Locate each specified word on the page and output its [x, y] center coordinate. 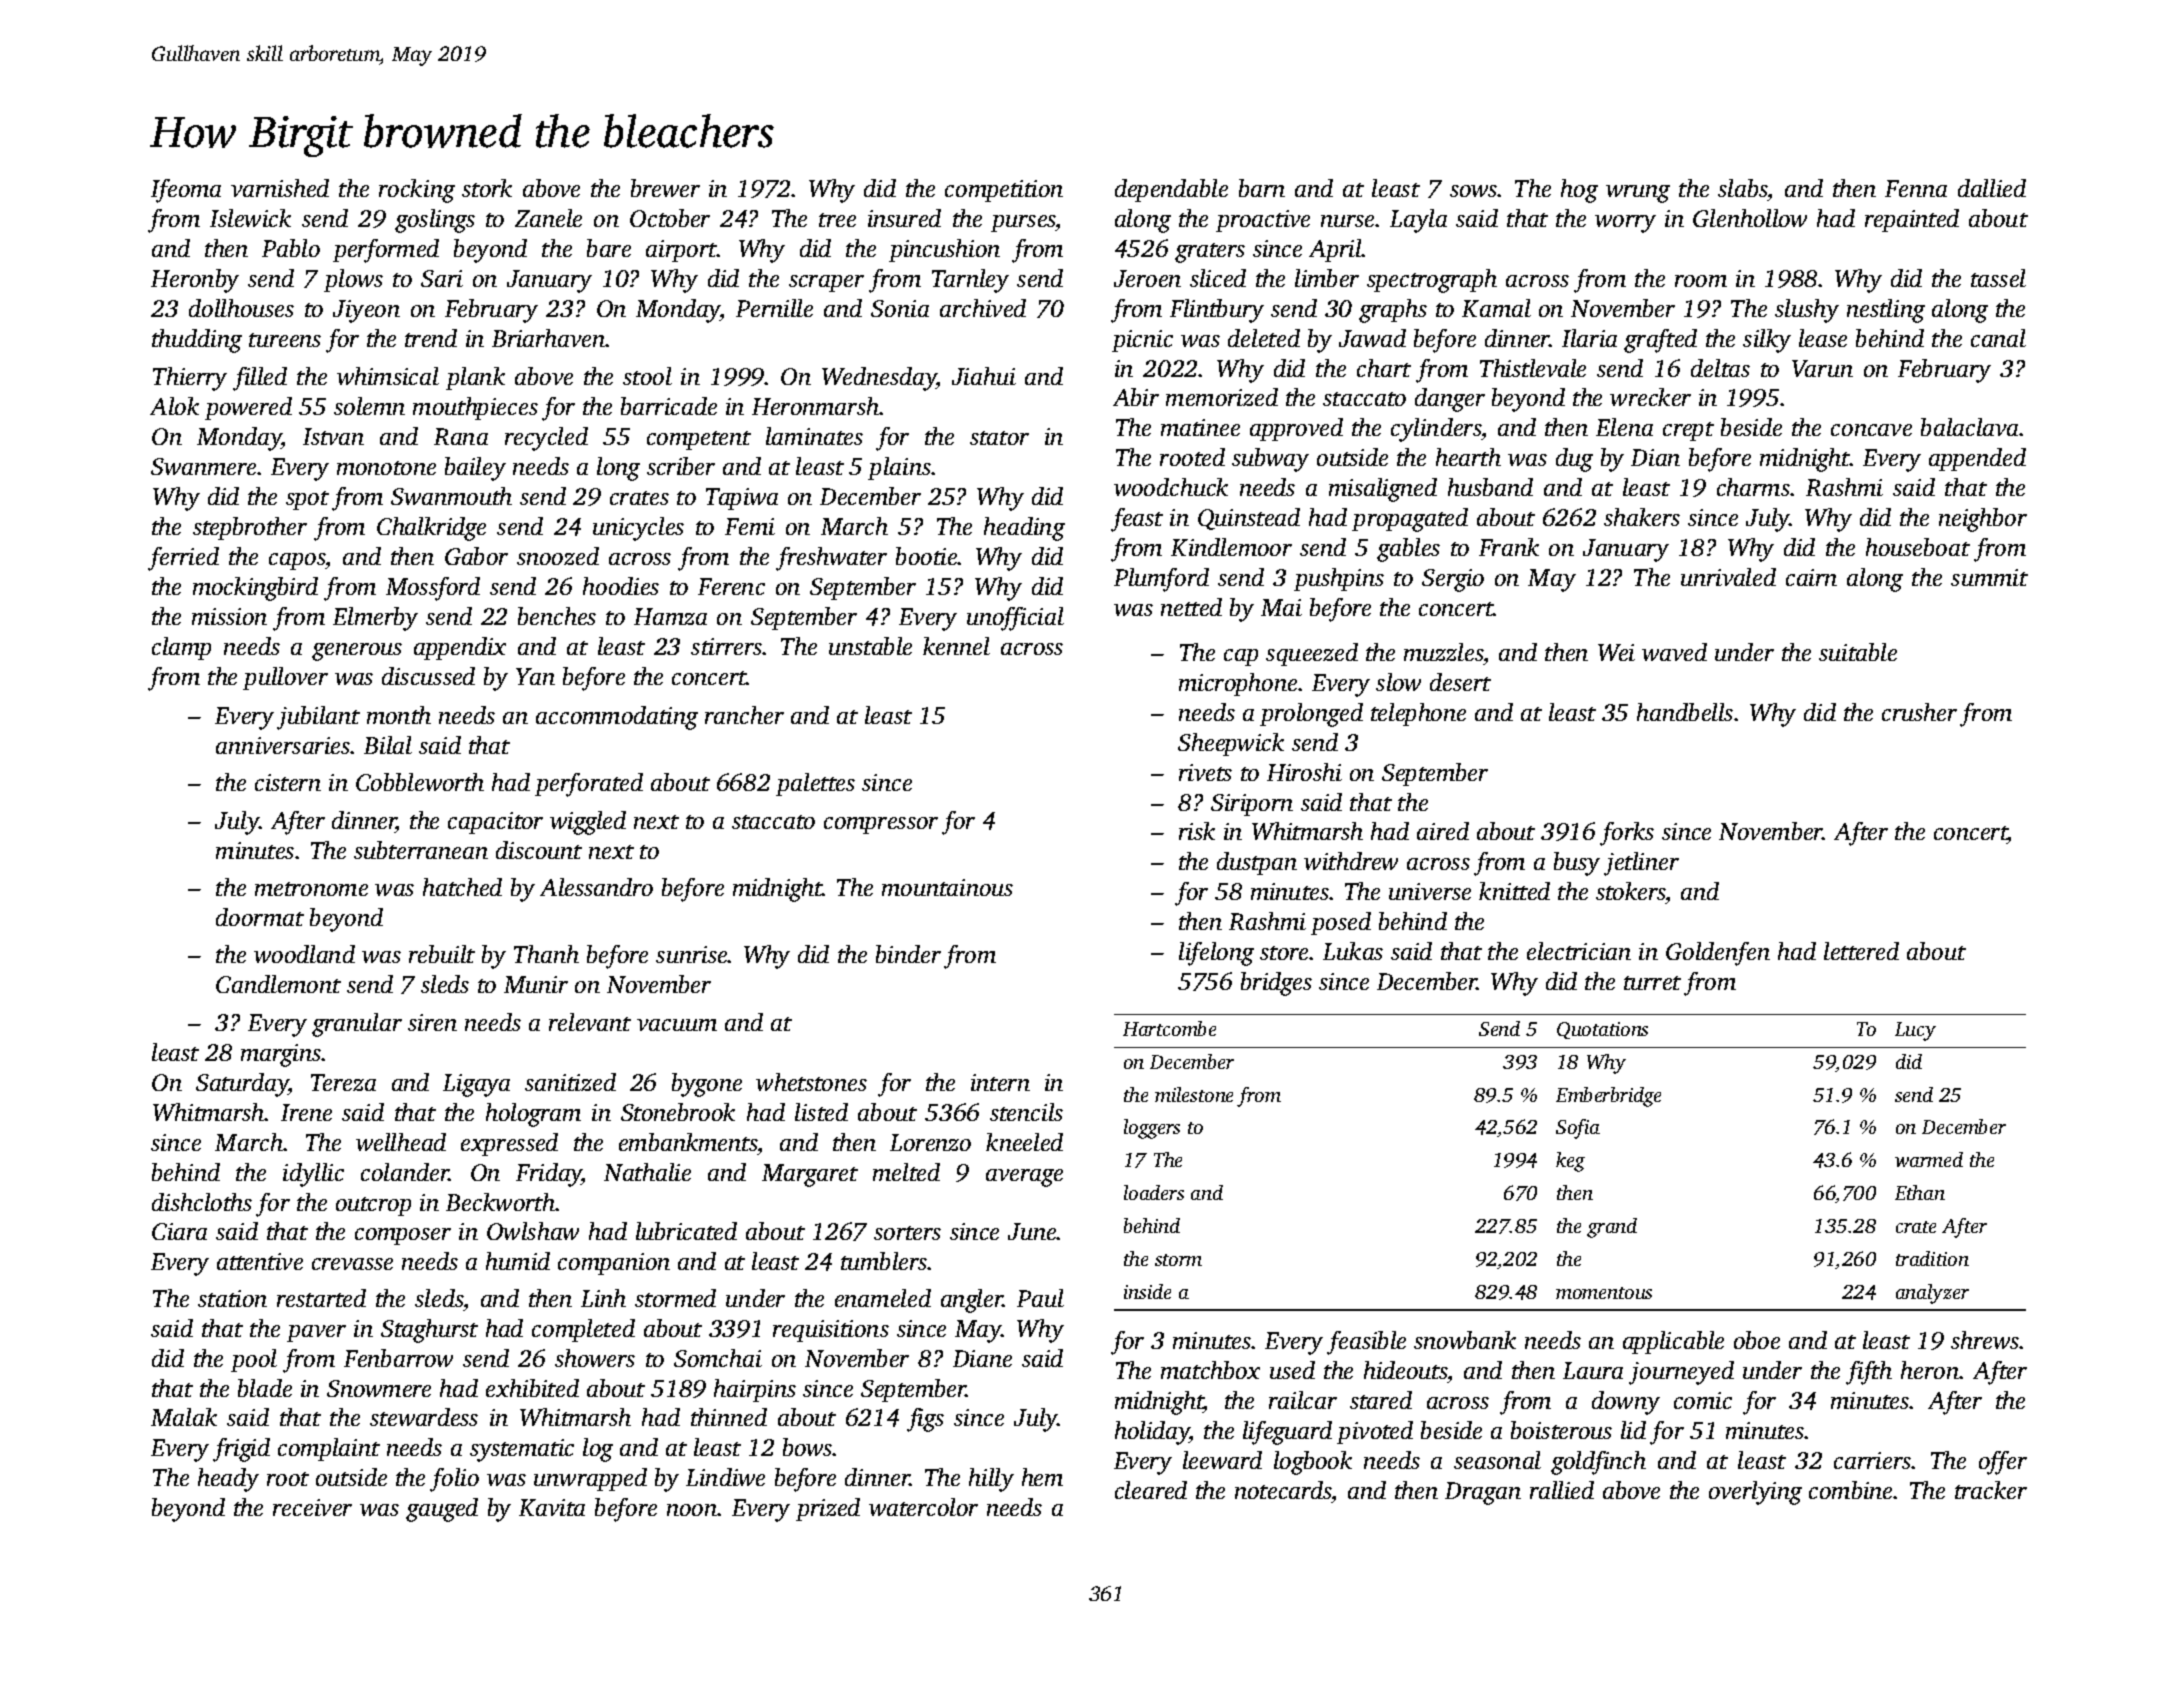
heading [1024, 529]
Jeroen [1147, 278]
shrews [1985, 1340]
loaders [1154, 1192]
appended [1977, 459]
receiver [312, 1507]
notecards [1283, 1490]
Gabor [476, 556]
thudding [197, 341]
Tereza [343, 1082]
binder [908, 954]
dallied [1992, 188]
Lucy [1915, 1031]
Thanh [546, 954]
